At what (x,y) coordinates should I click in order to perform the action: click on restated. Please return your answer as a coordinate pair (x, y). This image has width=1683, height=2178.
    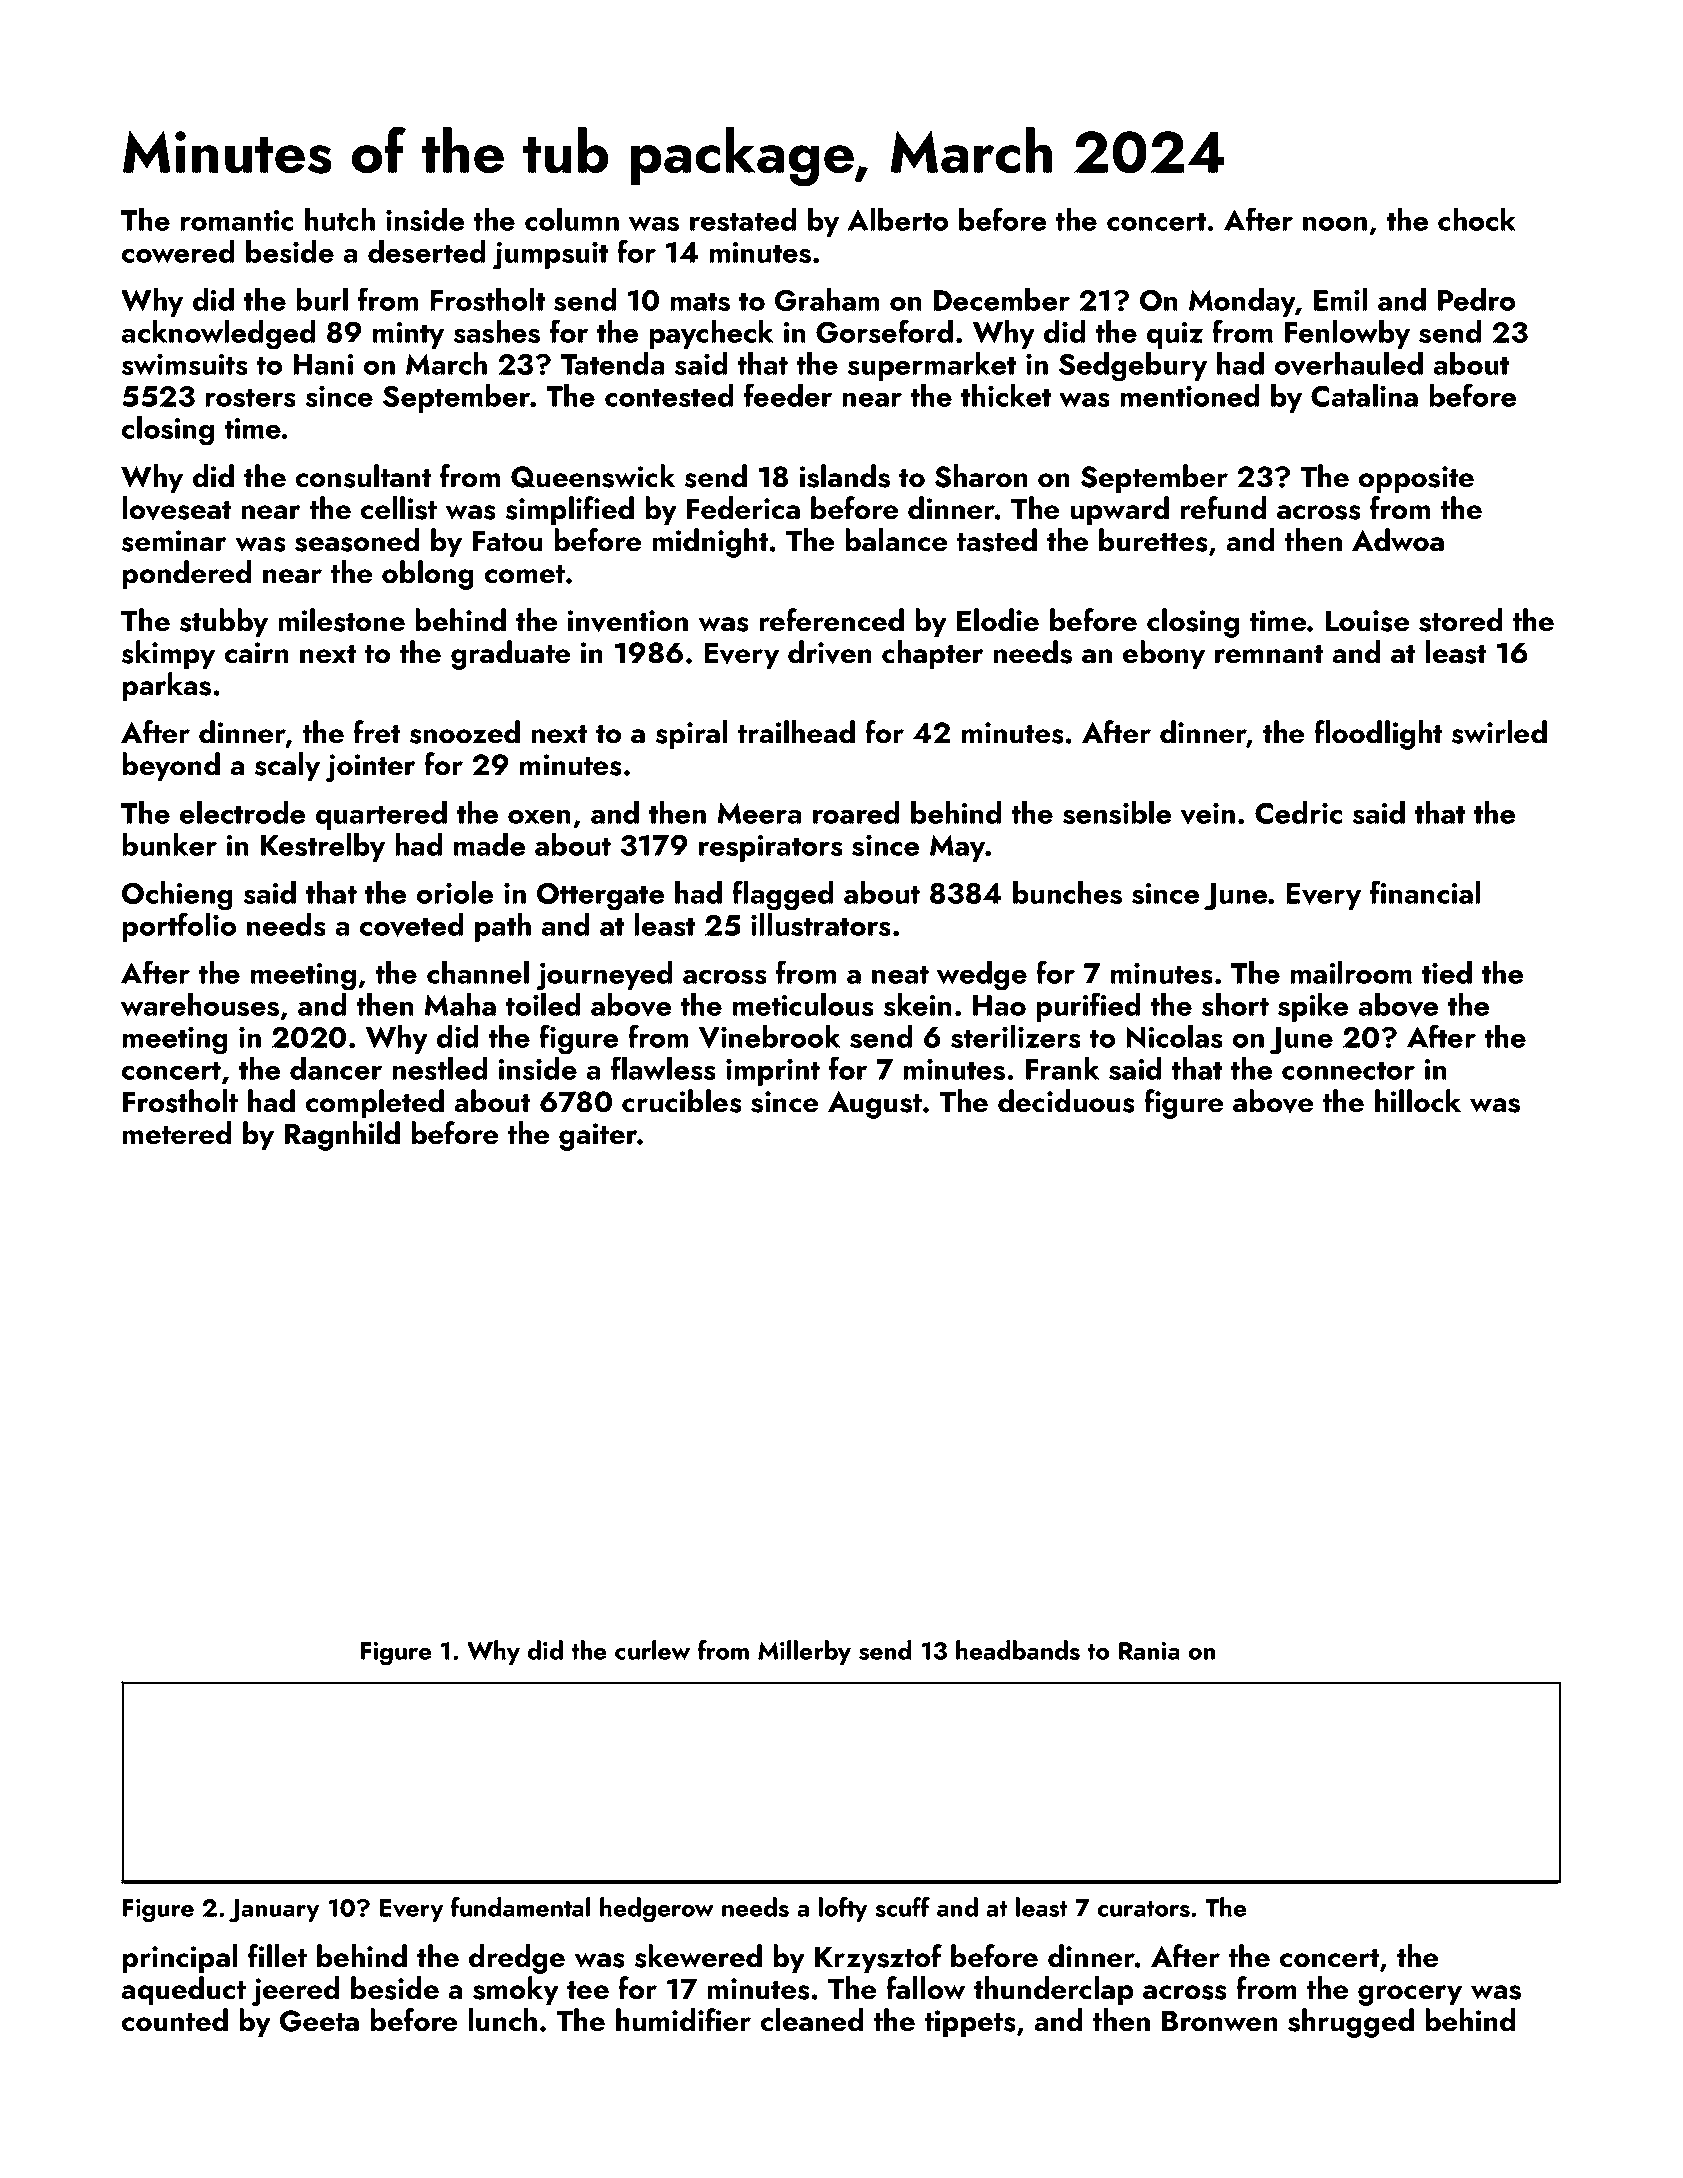
    Looking at the image, I should click on (743, 219).
